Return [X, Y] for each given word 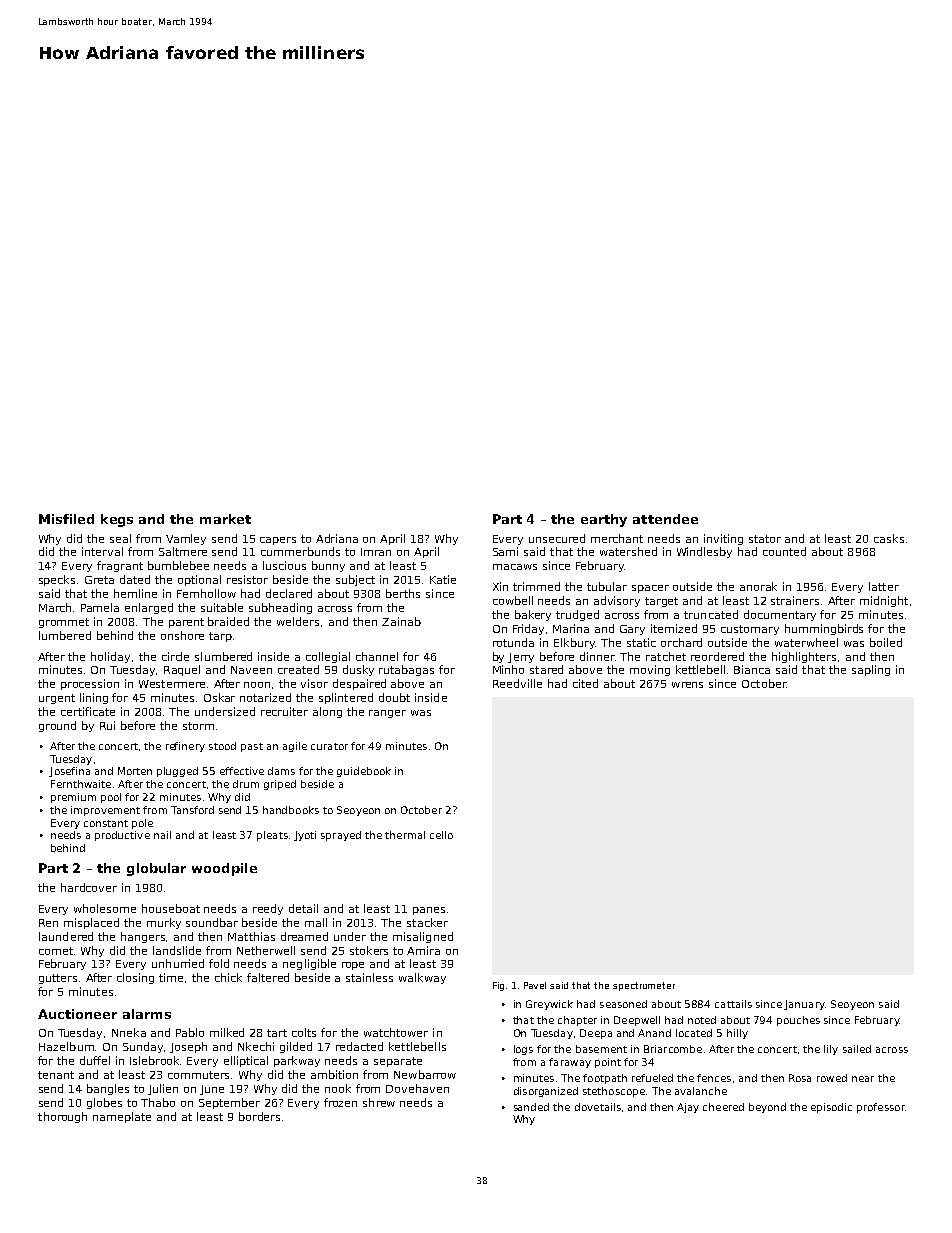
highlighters [804, 657]
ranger [387, 714]
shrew [379, 1102]
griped [280, 785]
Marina [571, 628]
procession [90, 684]
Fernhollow [206, 593]
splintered [346, 698]
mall [316, 922]
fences [714, 1078]
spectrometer [644, 986]
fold [219, 963]
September [229, 1103]
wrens [687, 685]
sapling [871, 670]
